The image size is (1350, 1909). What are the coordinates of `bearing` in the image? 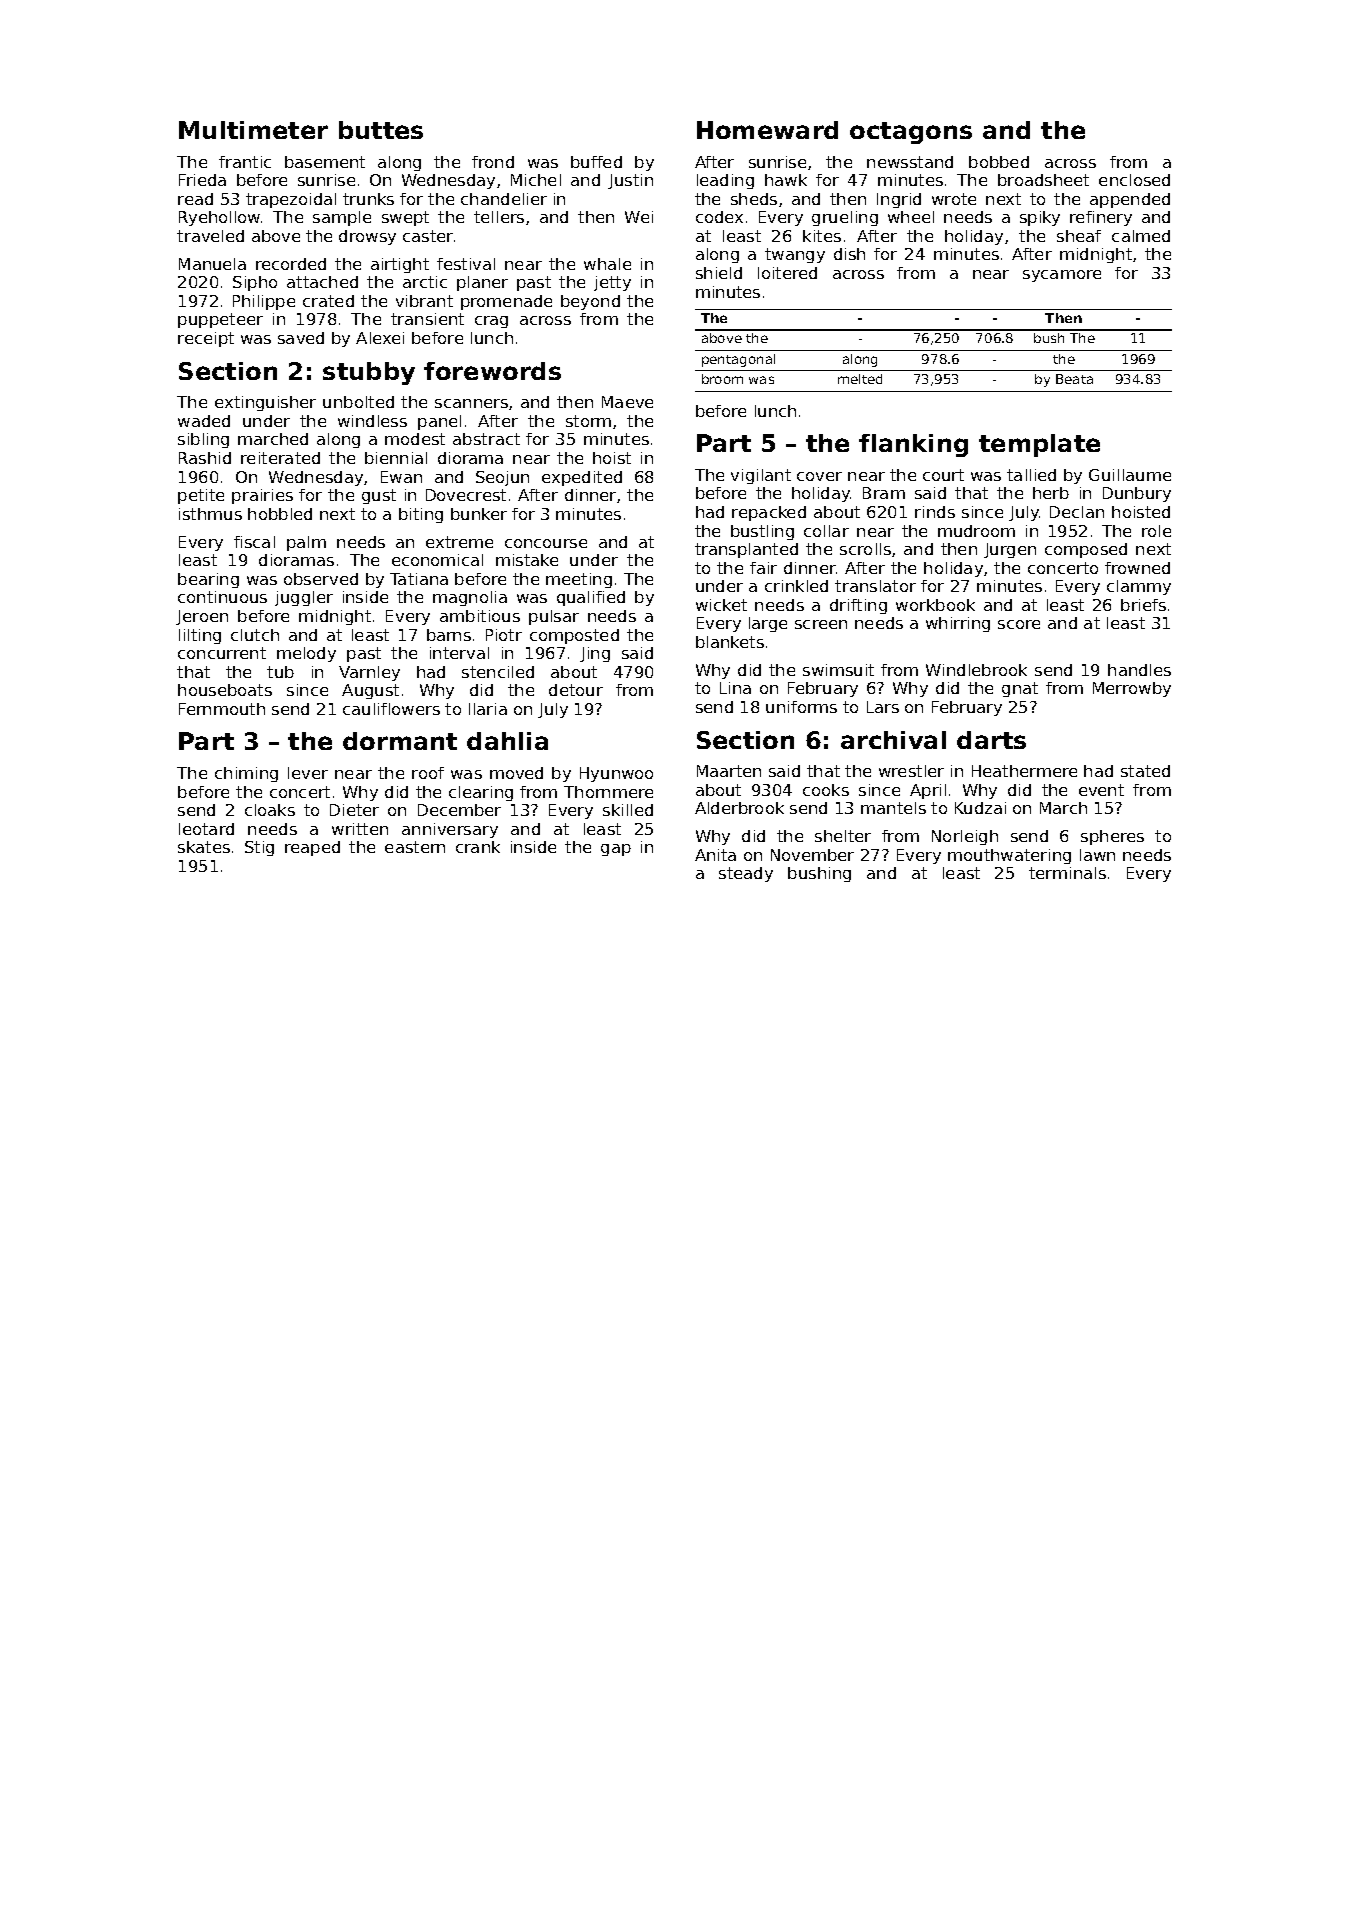 It's located at (208, 580).
